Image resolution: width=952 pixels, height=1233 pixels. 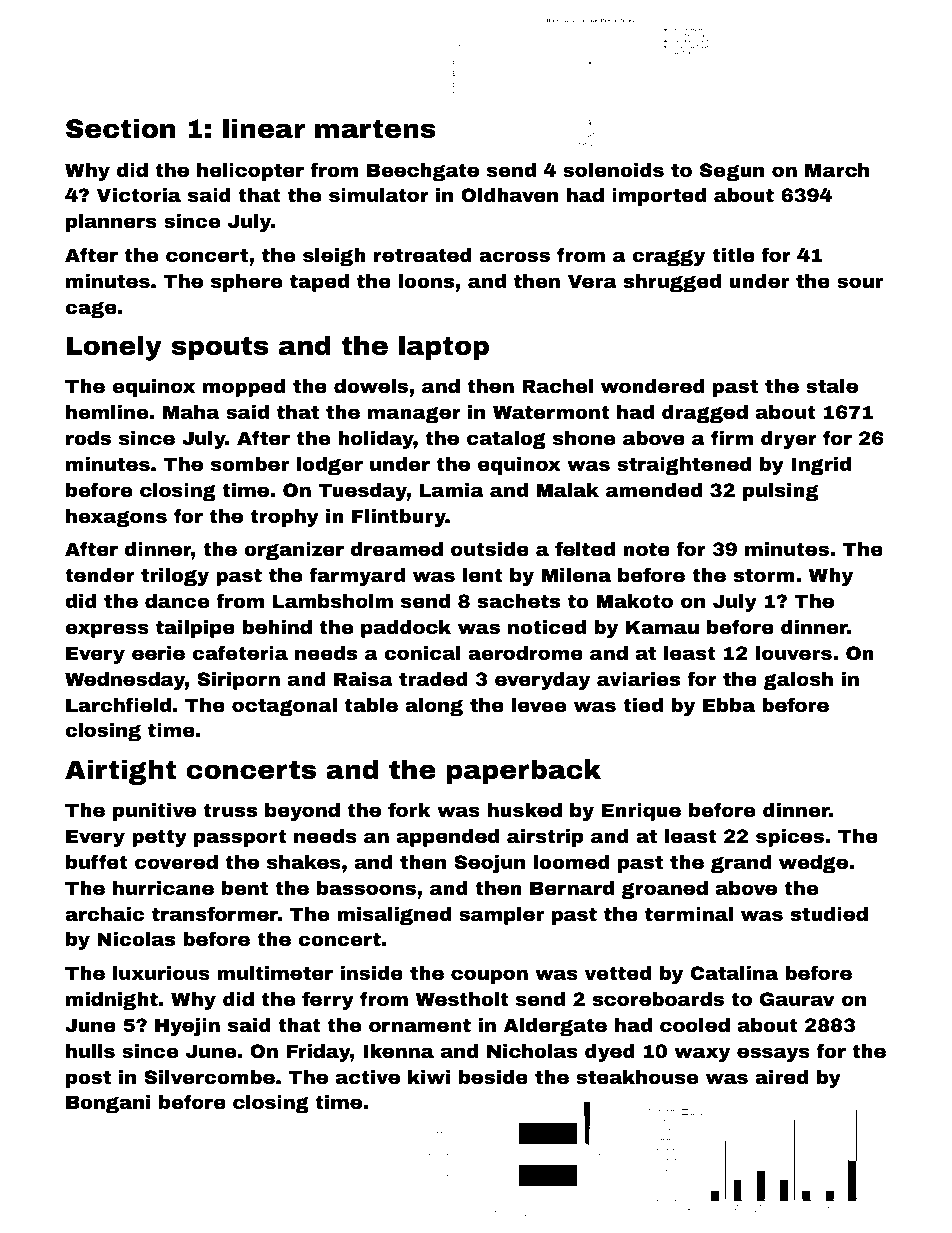 What do you see at coordinates (637, 1077) in the image?
I see `steakhouse` at bounding box center [637, 1077].
